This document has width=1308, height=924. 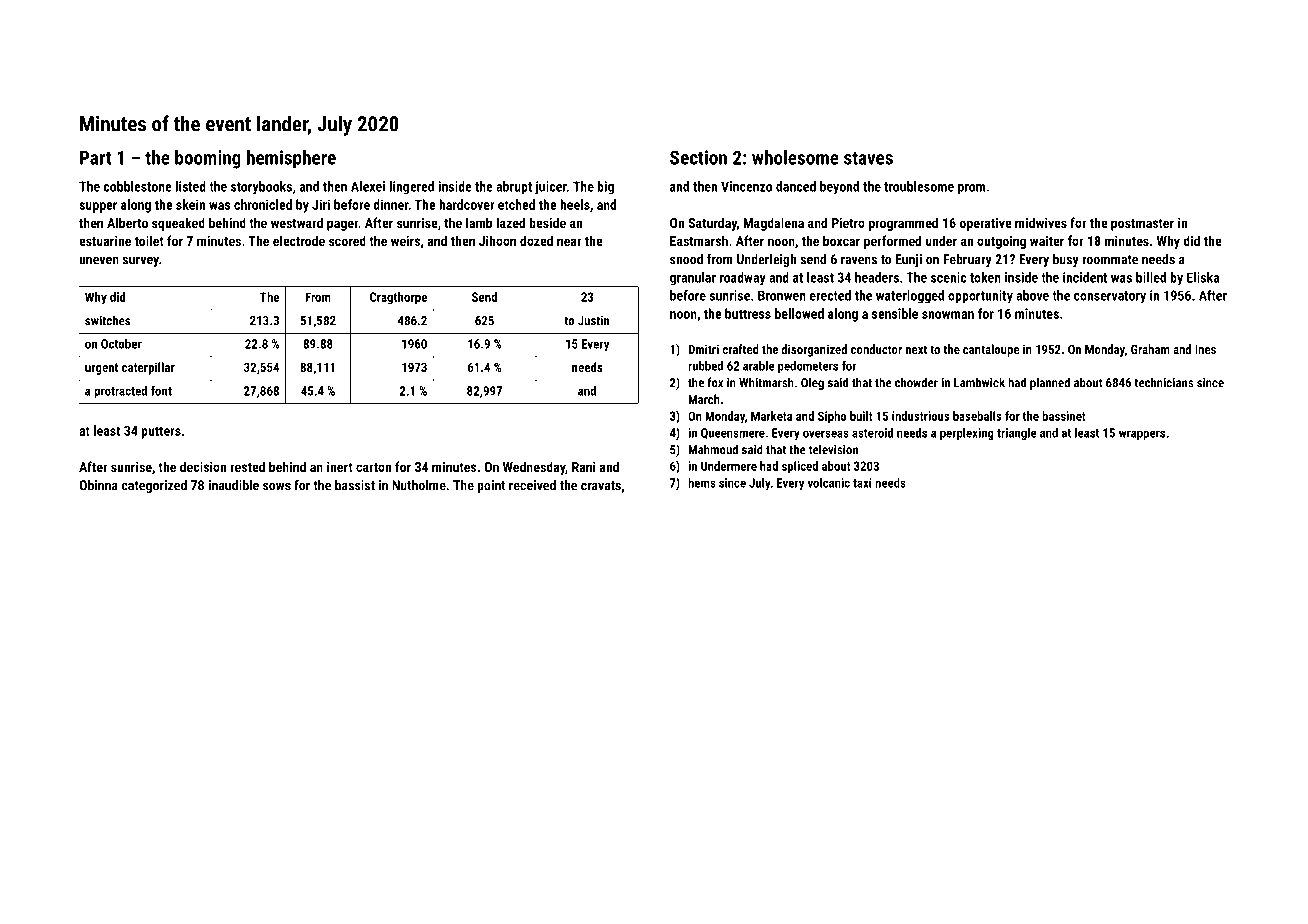 I want to click on lingered, so click(x=412, y=188).
